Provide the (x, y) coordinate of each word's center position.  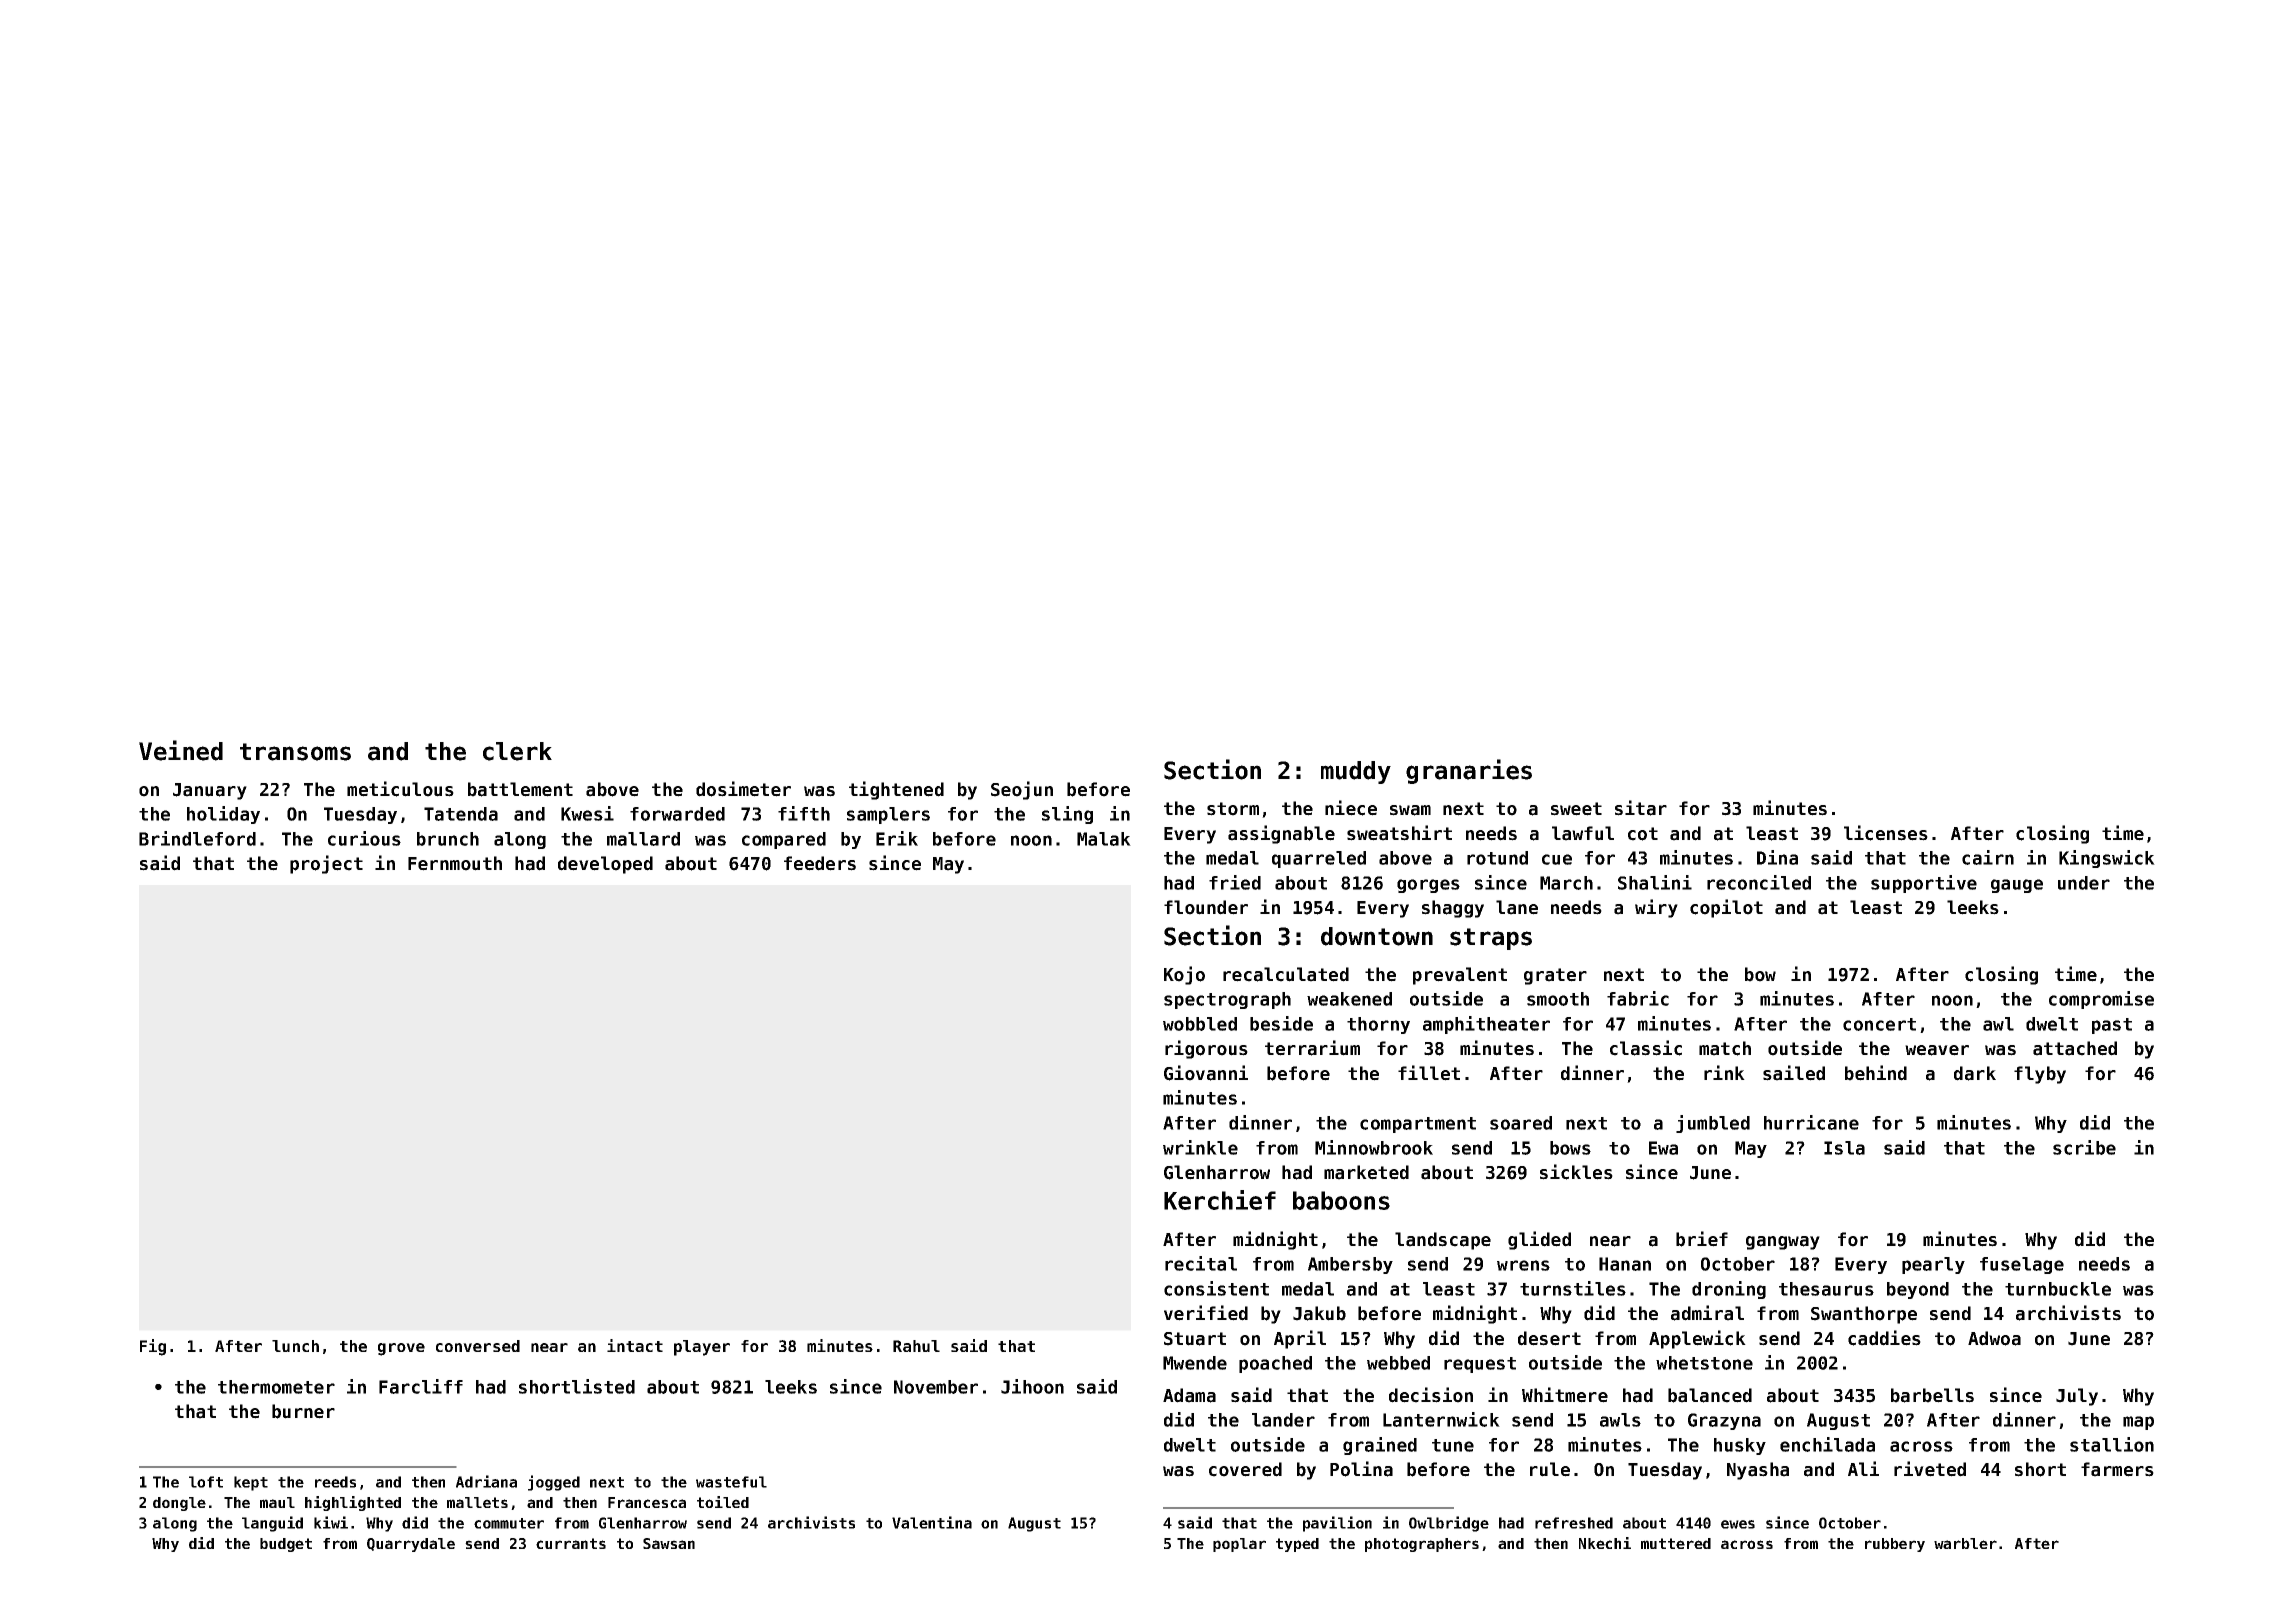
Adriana (486, 1481)
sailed (1794, 1073)
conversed (478, 1346)
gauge (2017, 886)
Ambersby (1350, 1265)
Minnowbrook (1374, 1147)
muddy (1356, 772)
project (326, 864)
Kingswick (2107, 859)
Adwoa (1994, 1338)
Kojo (1184, 975)
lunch (295, 1346)
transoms (295, 752)
